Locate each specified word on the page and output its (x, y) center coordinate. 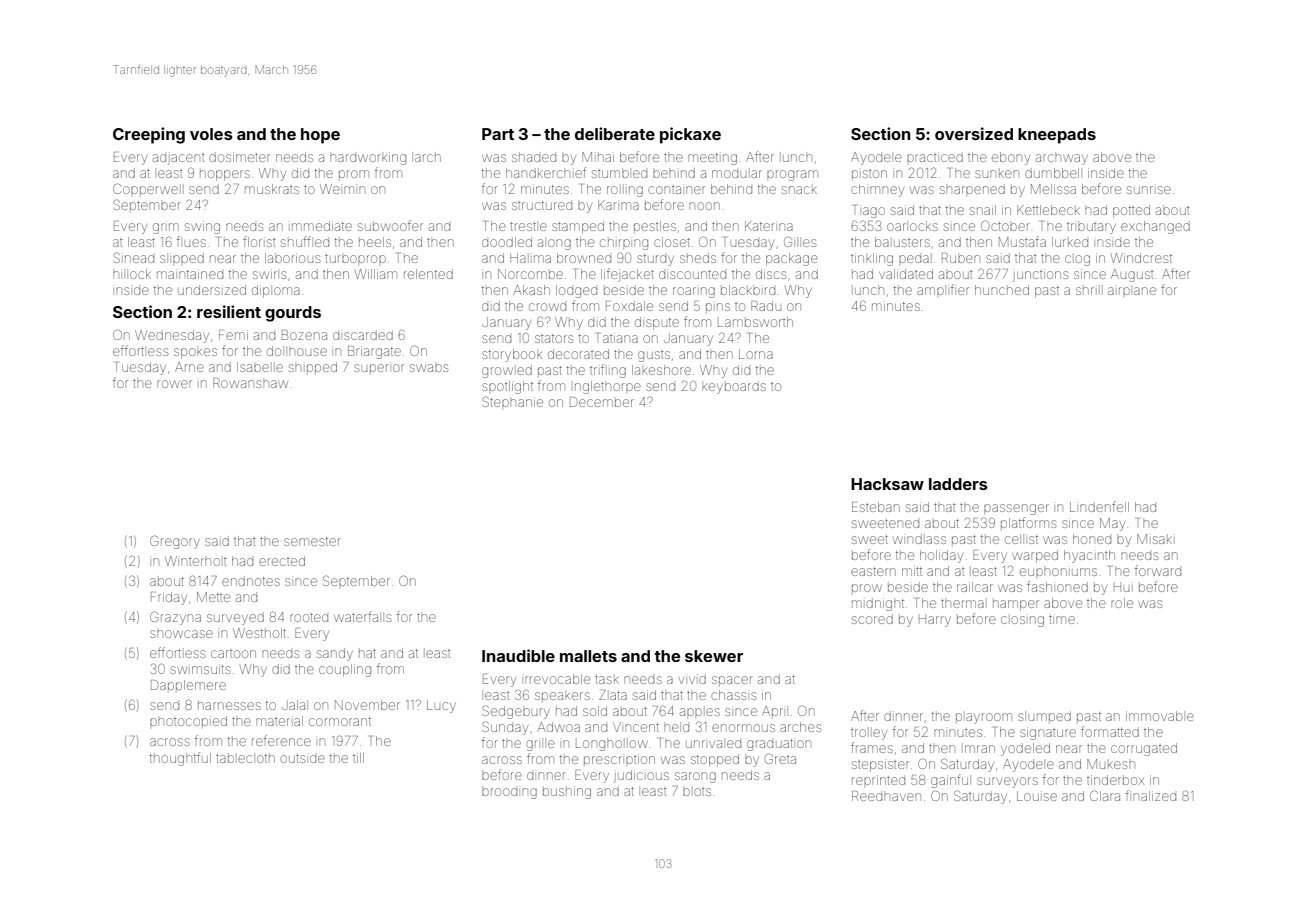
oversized (974, 133)
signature (1048, 733)
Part (498, 134)
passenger (1016, 509)
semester (312, 541)
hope (320, 136)
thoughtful (180, 759)
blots (697, 792)
